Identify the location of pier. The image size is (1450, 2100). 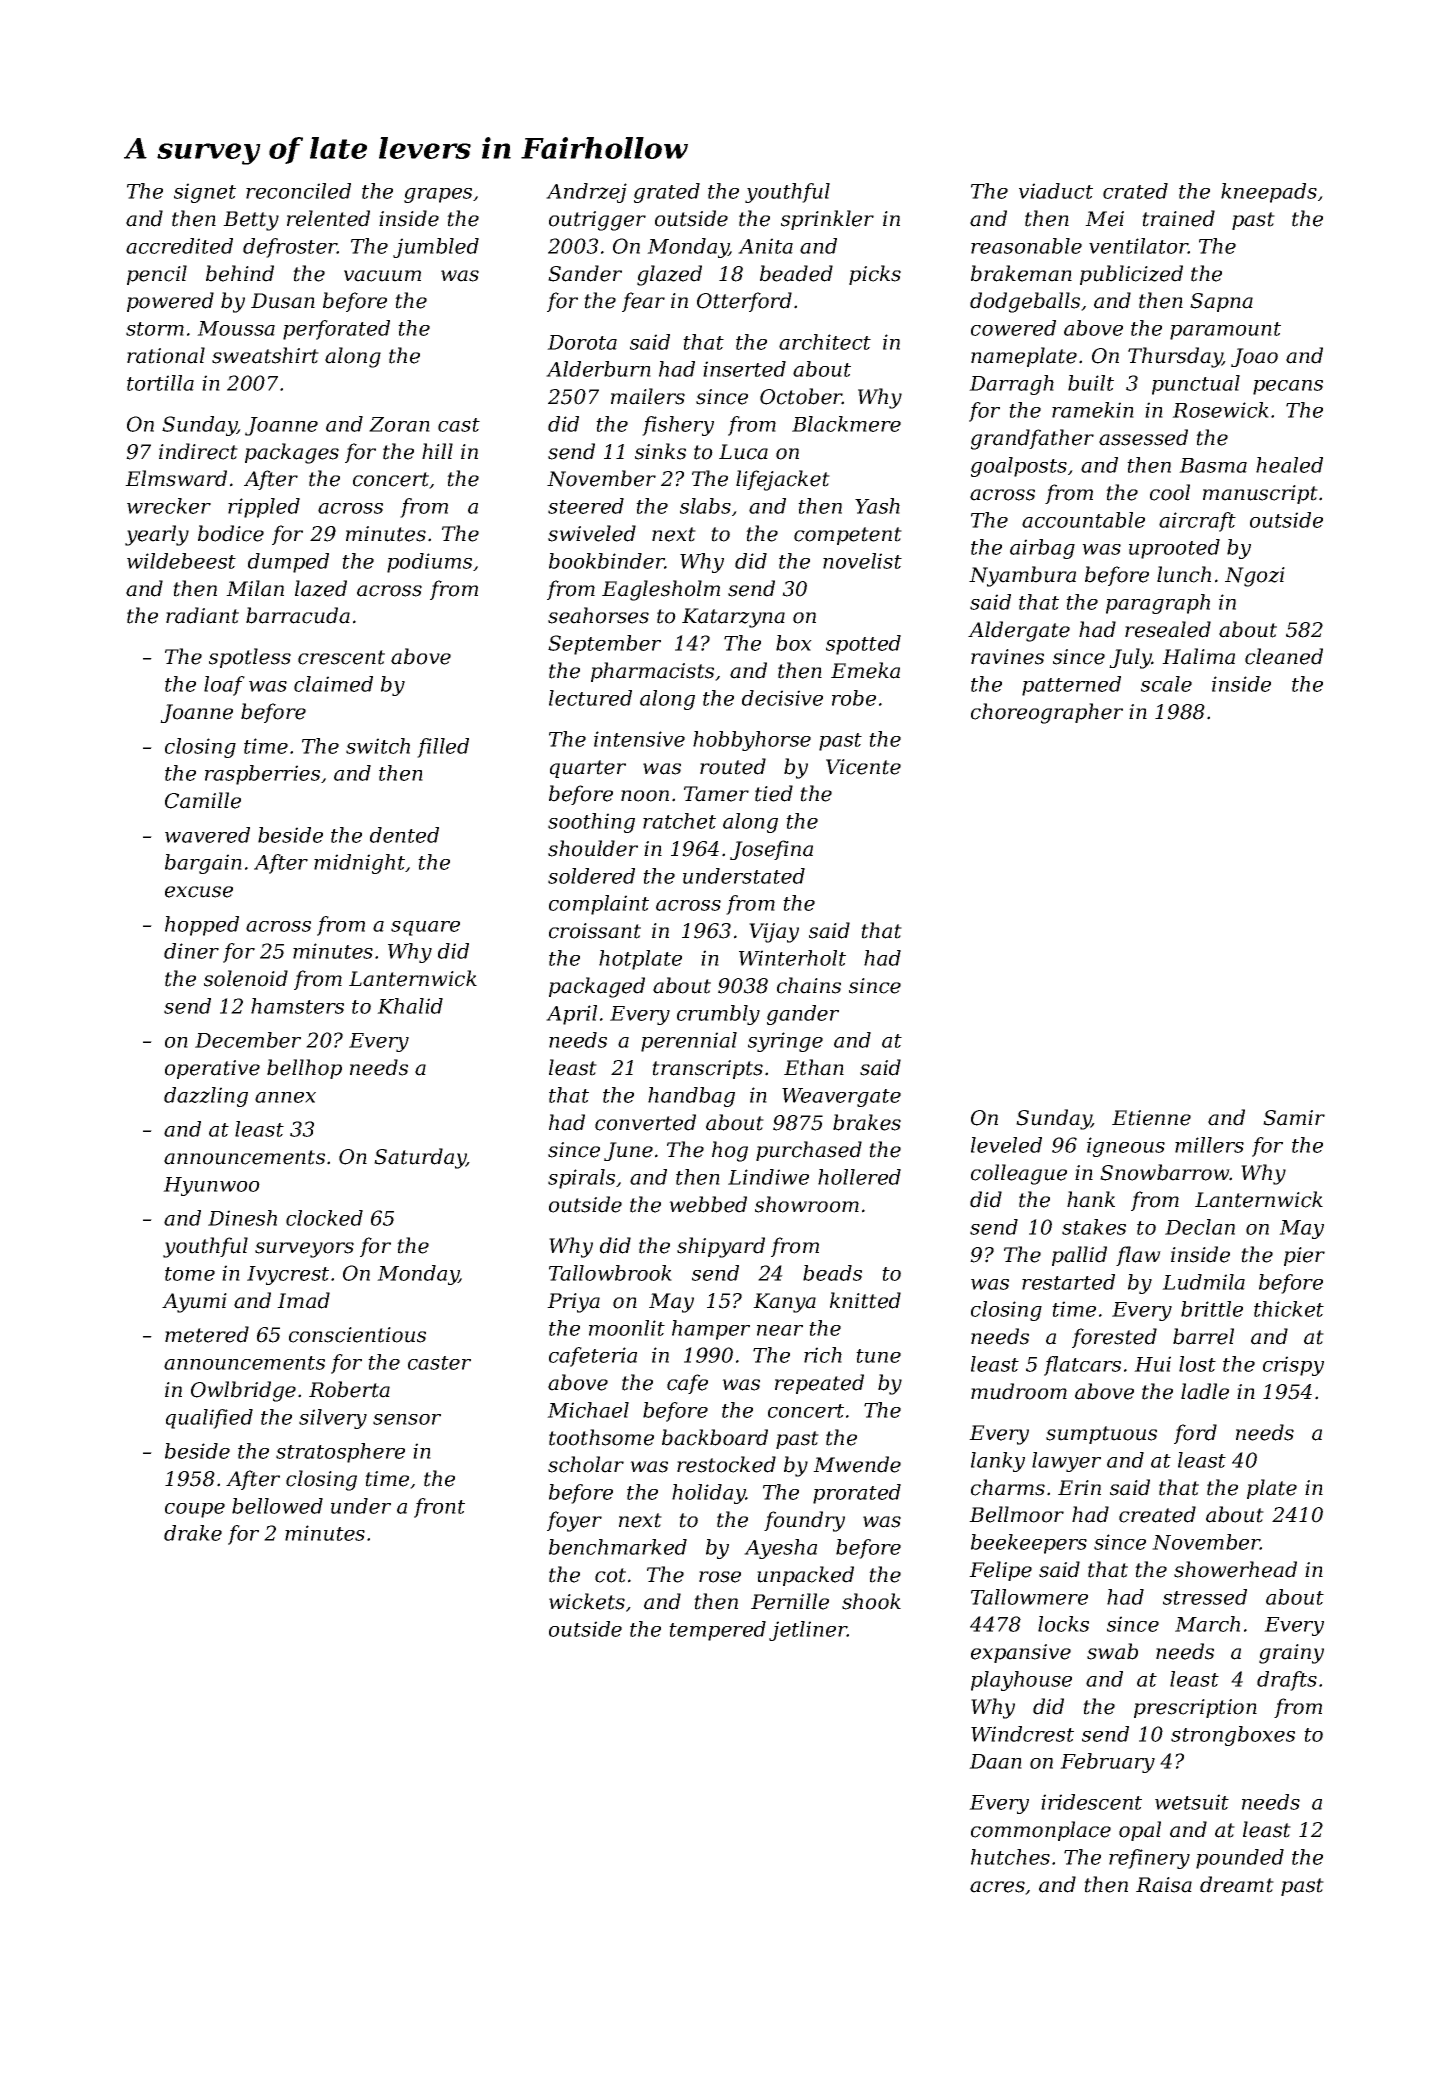
(1304, 1256).
